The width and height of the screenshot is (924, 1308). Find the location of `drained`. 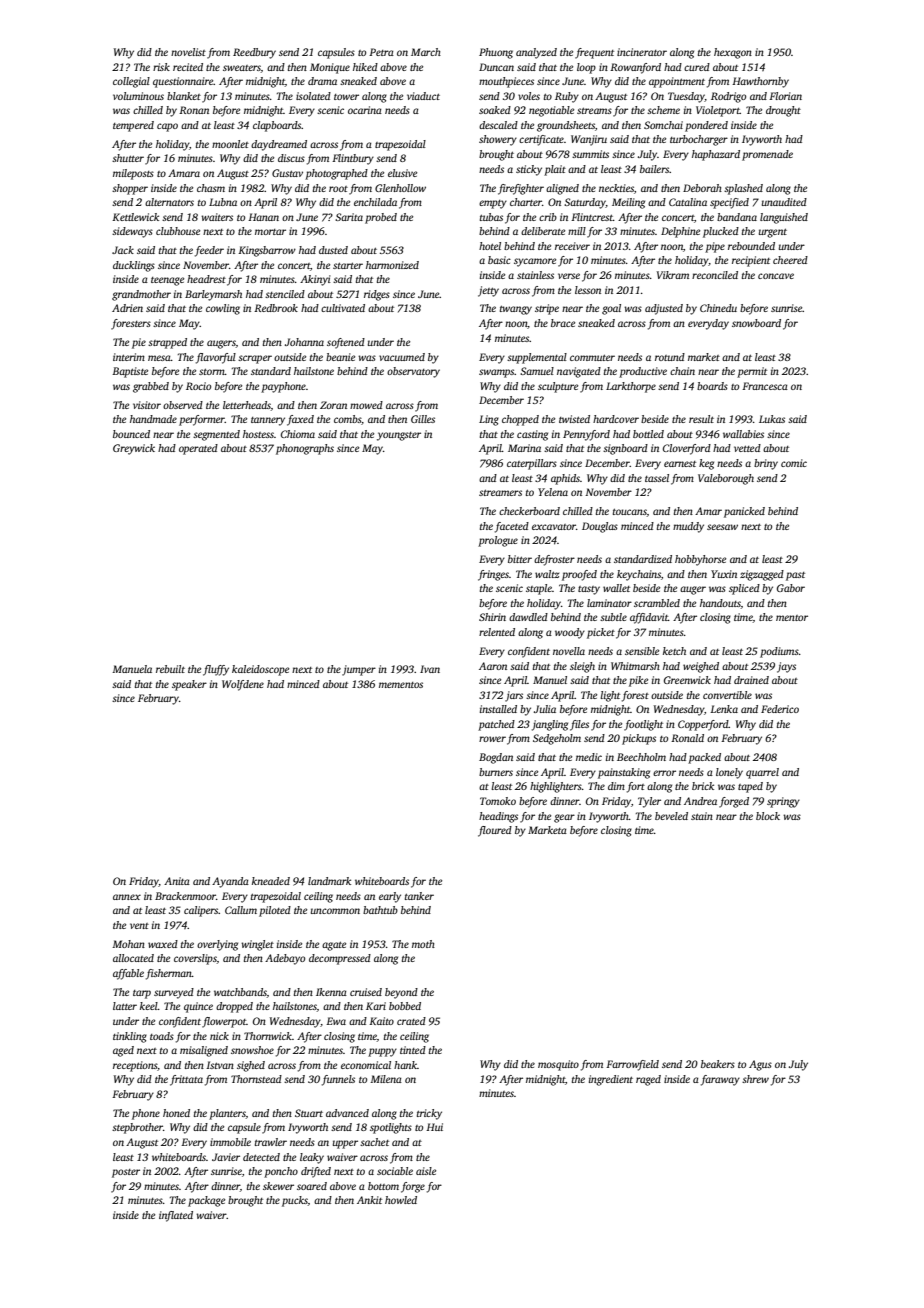

drained is located at coordinates (751, 680).
